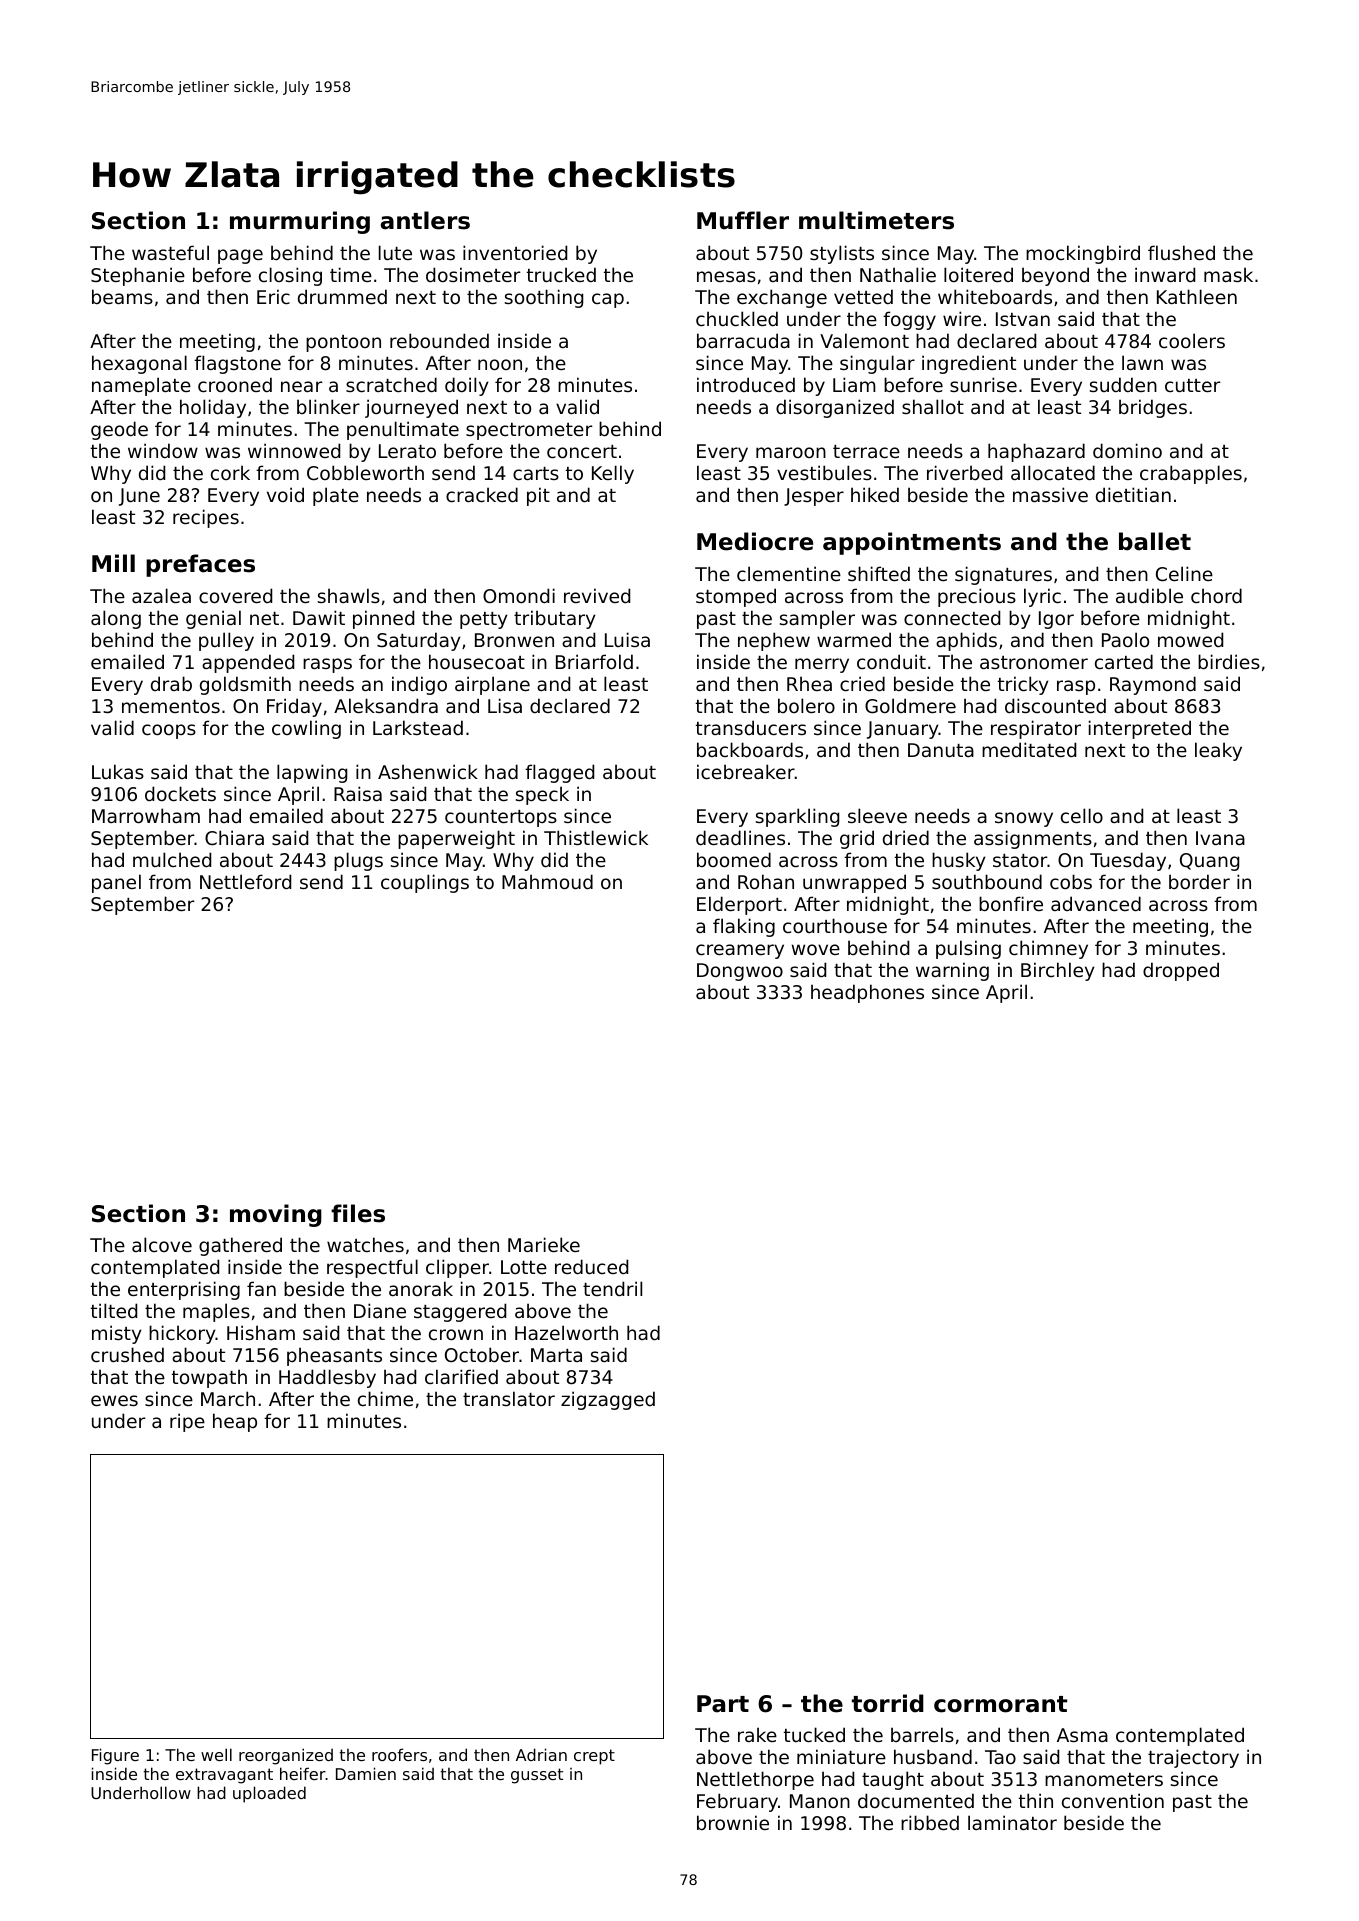 The height and width of the screenshot is (1921, 1359). I want to click on mockingbird, so click(1083, 254).
